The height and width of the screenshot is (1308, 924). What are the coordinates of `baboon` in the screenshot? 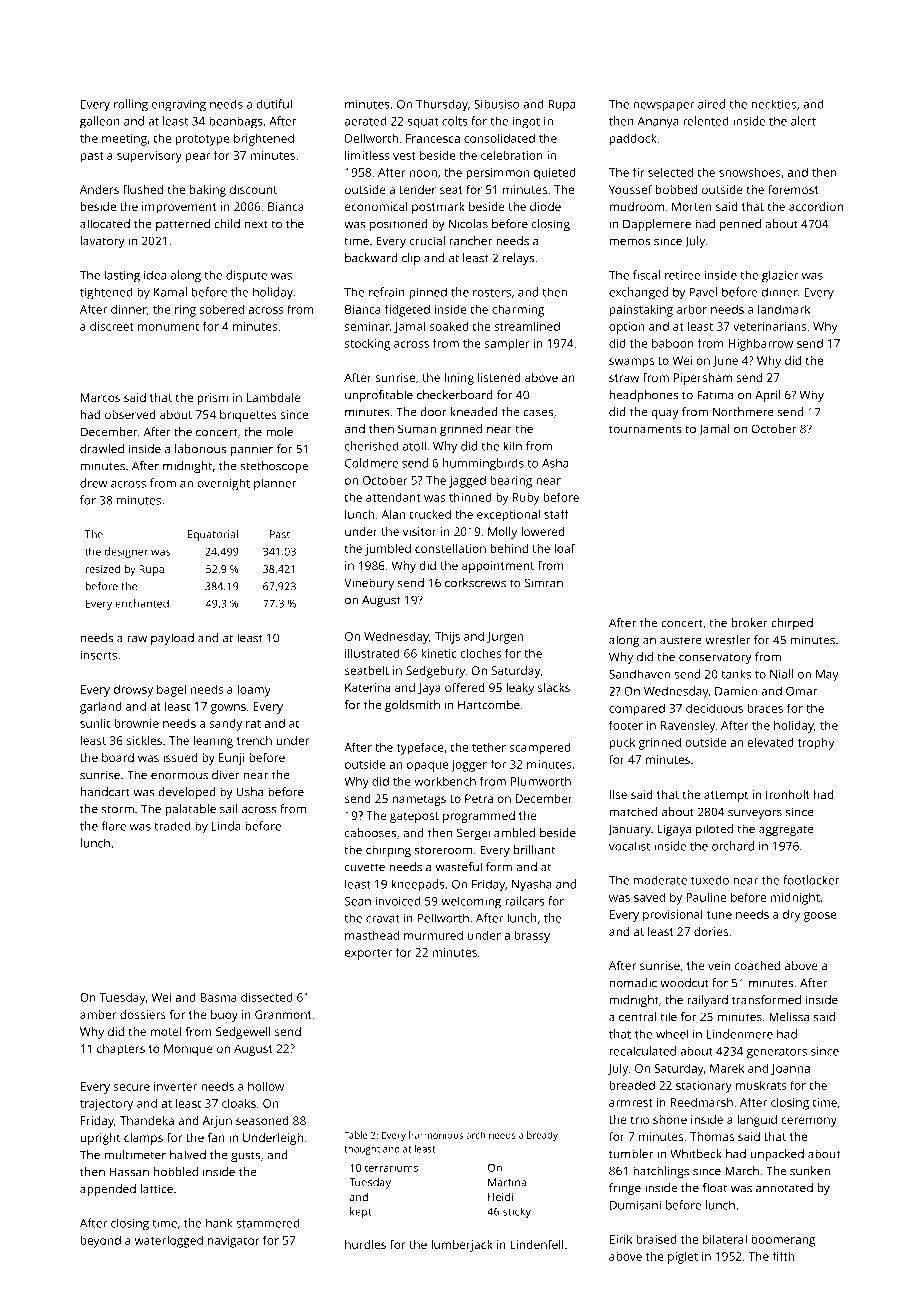 It's located at (673, 343).
